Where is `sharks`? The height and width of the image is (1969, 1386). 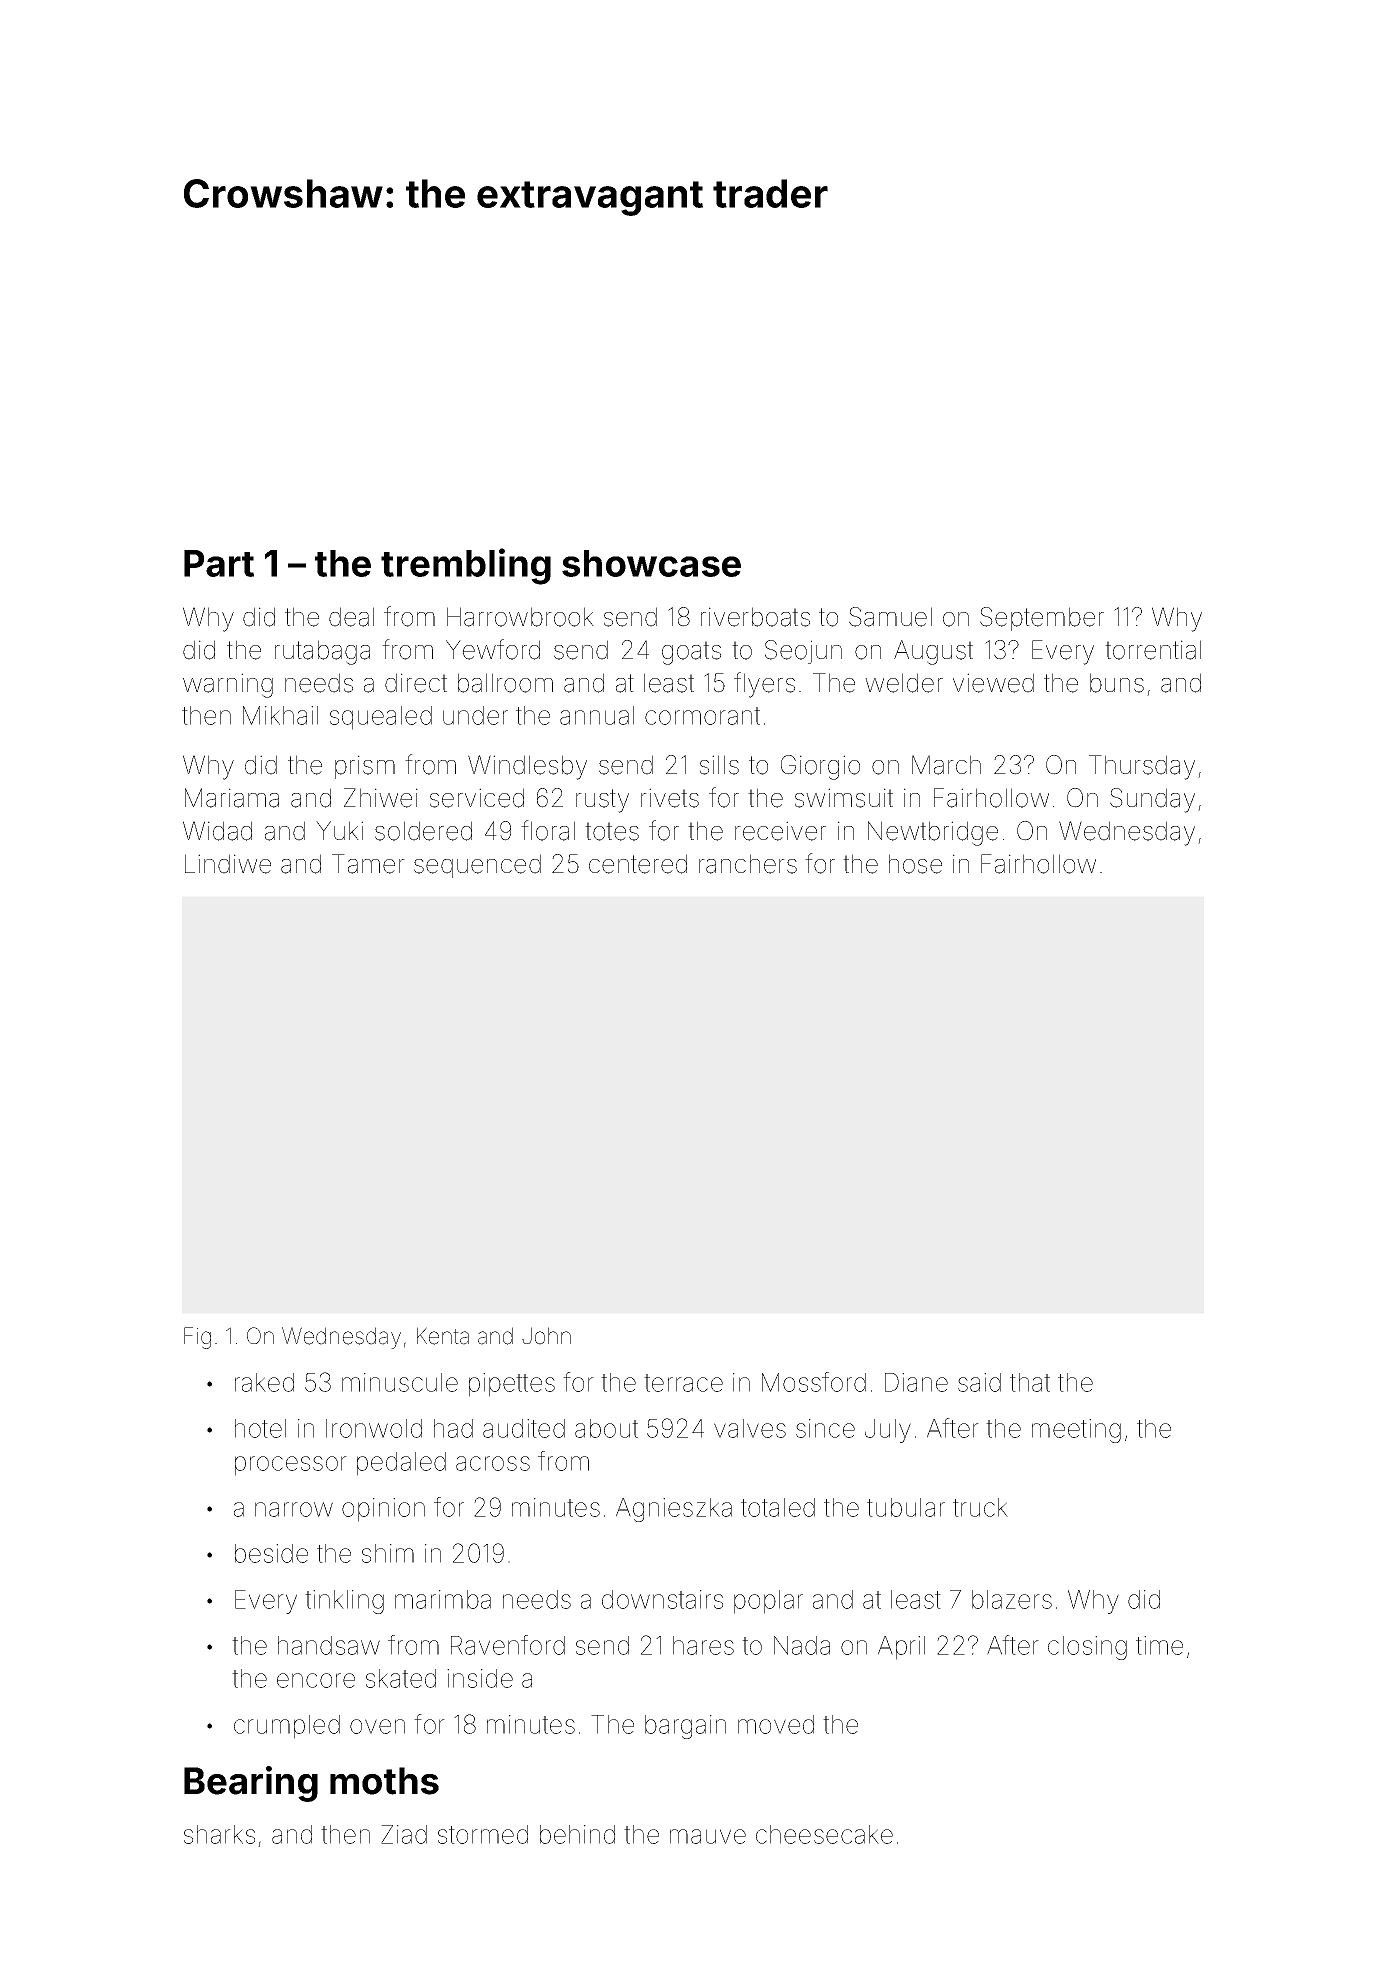
sharks is located at coordinates (219, 1834).
